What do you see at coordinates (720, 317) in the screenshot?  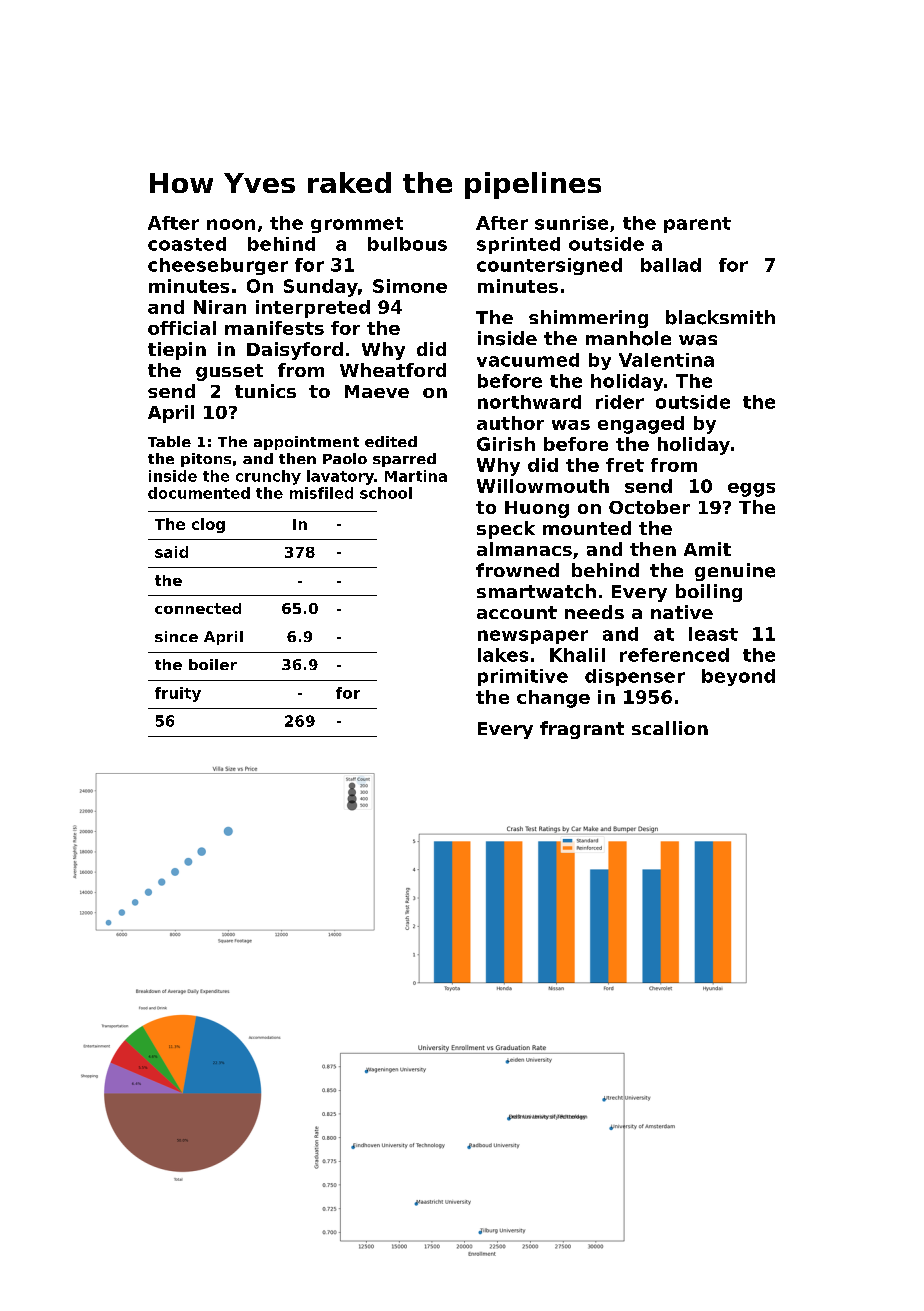 I see `blacksmith` at bounding box center [720, 317].
